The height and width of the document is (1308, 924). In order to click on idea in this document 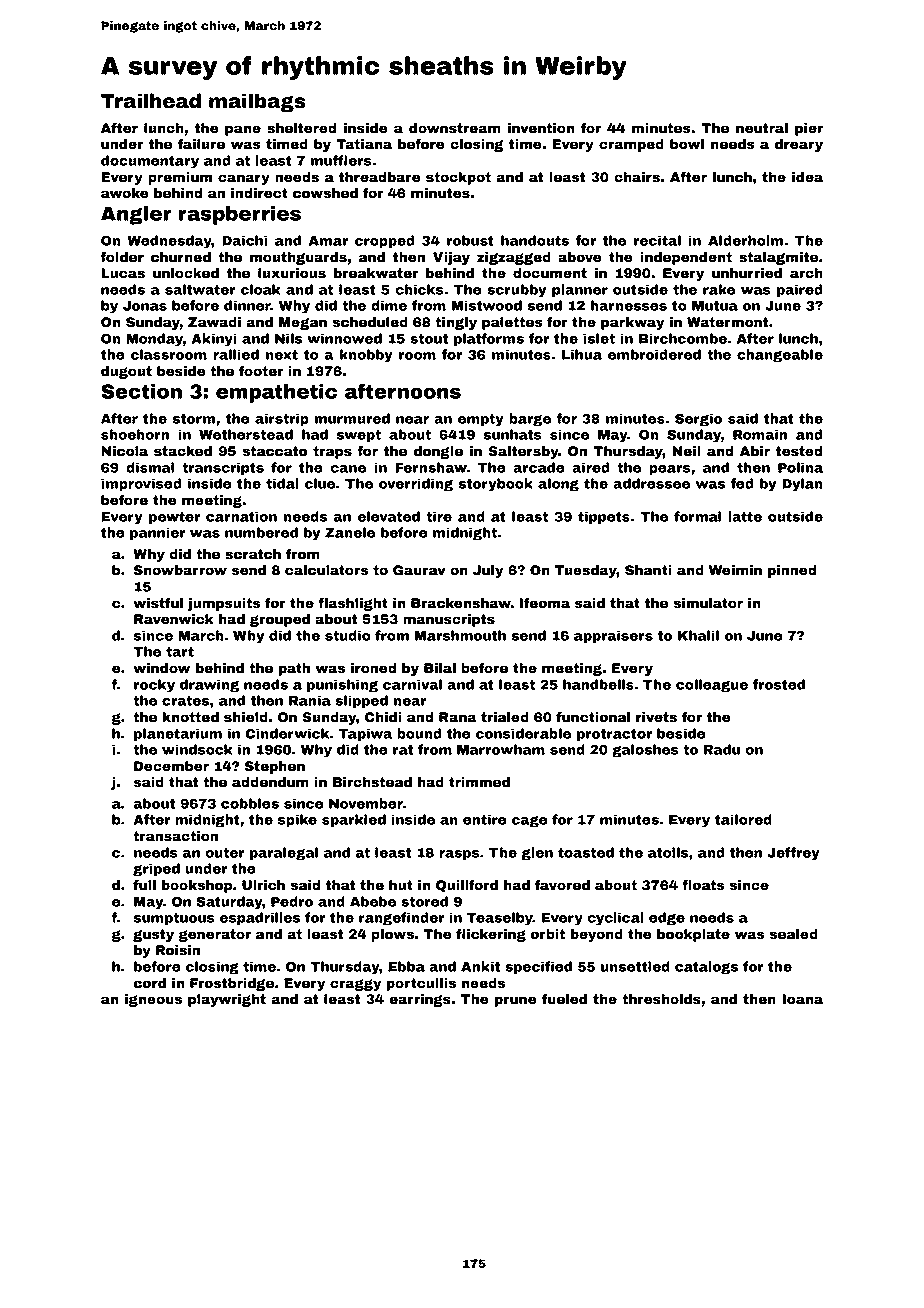, I will do `click(807, 177)`.
